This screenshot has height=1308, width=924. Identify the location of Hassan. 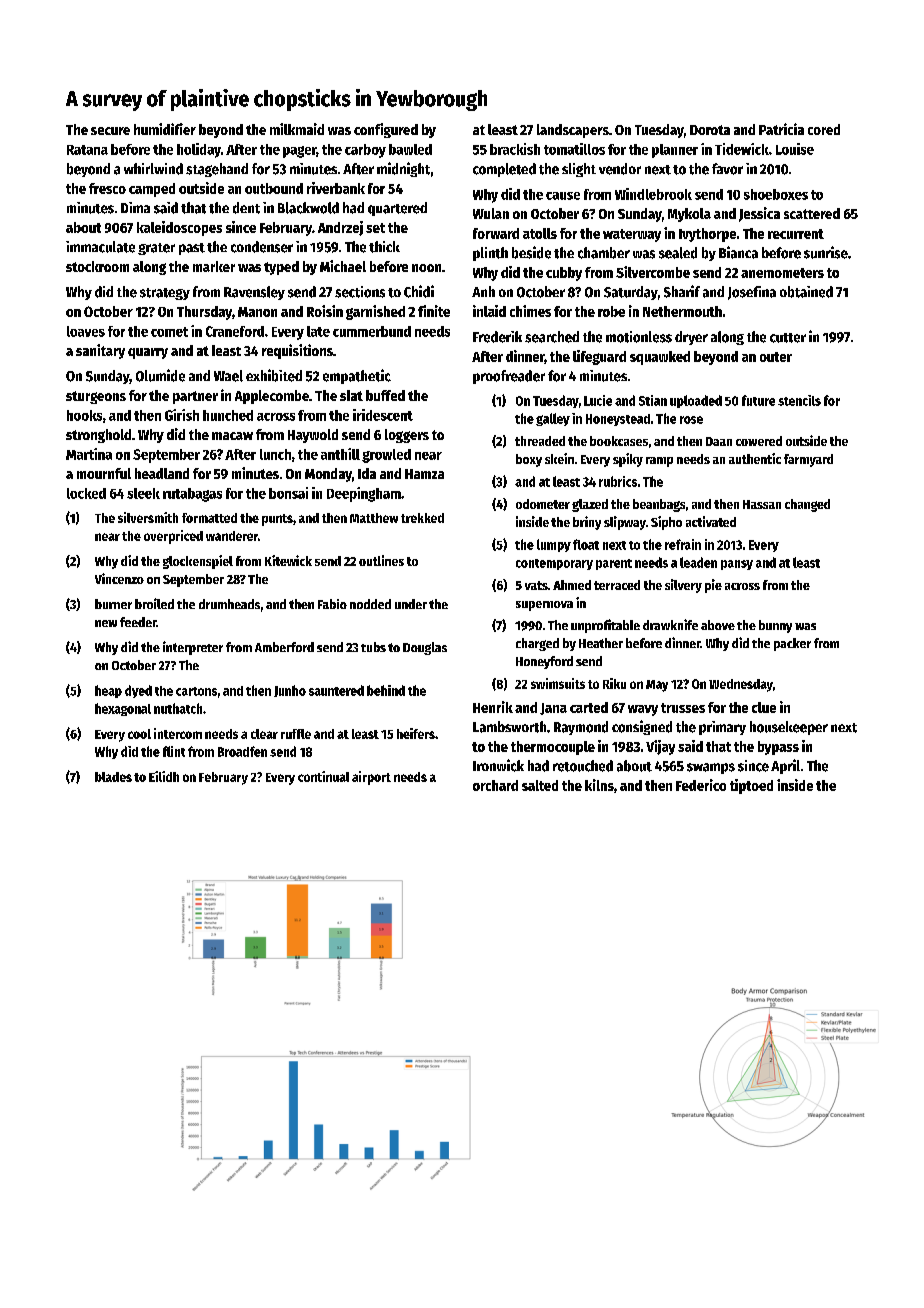
(762, 504).
